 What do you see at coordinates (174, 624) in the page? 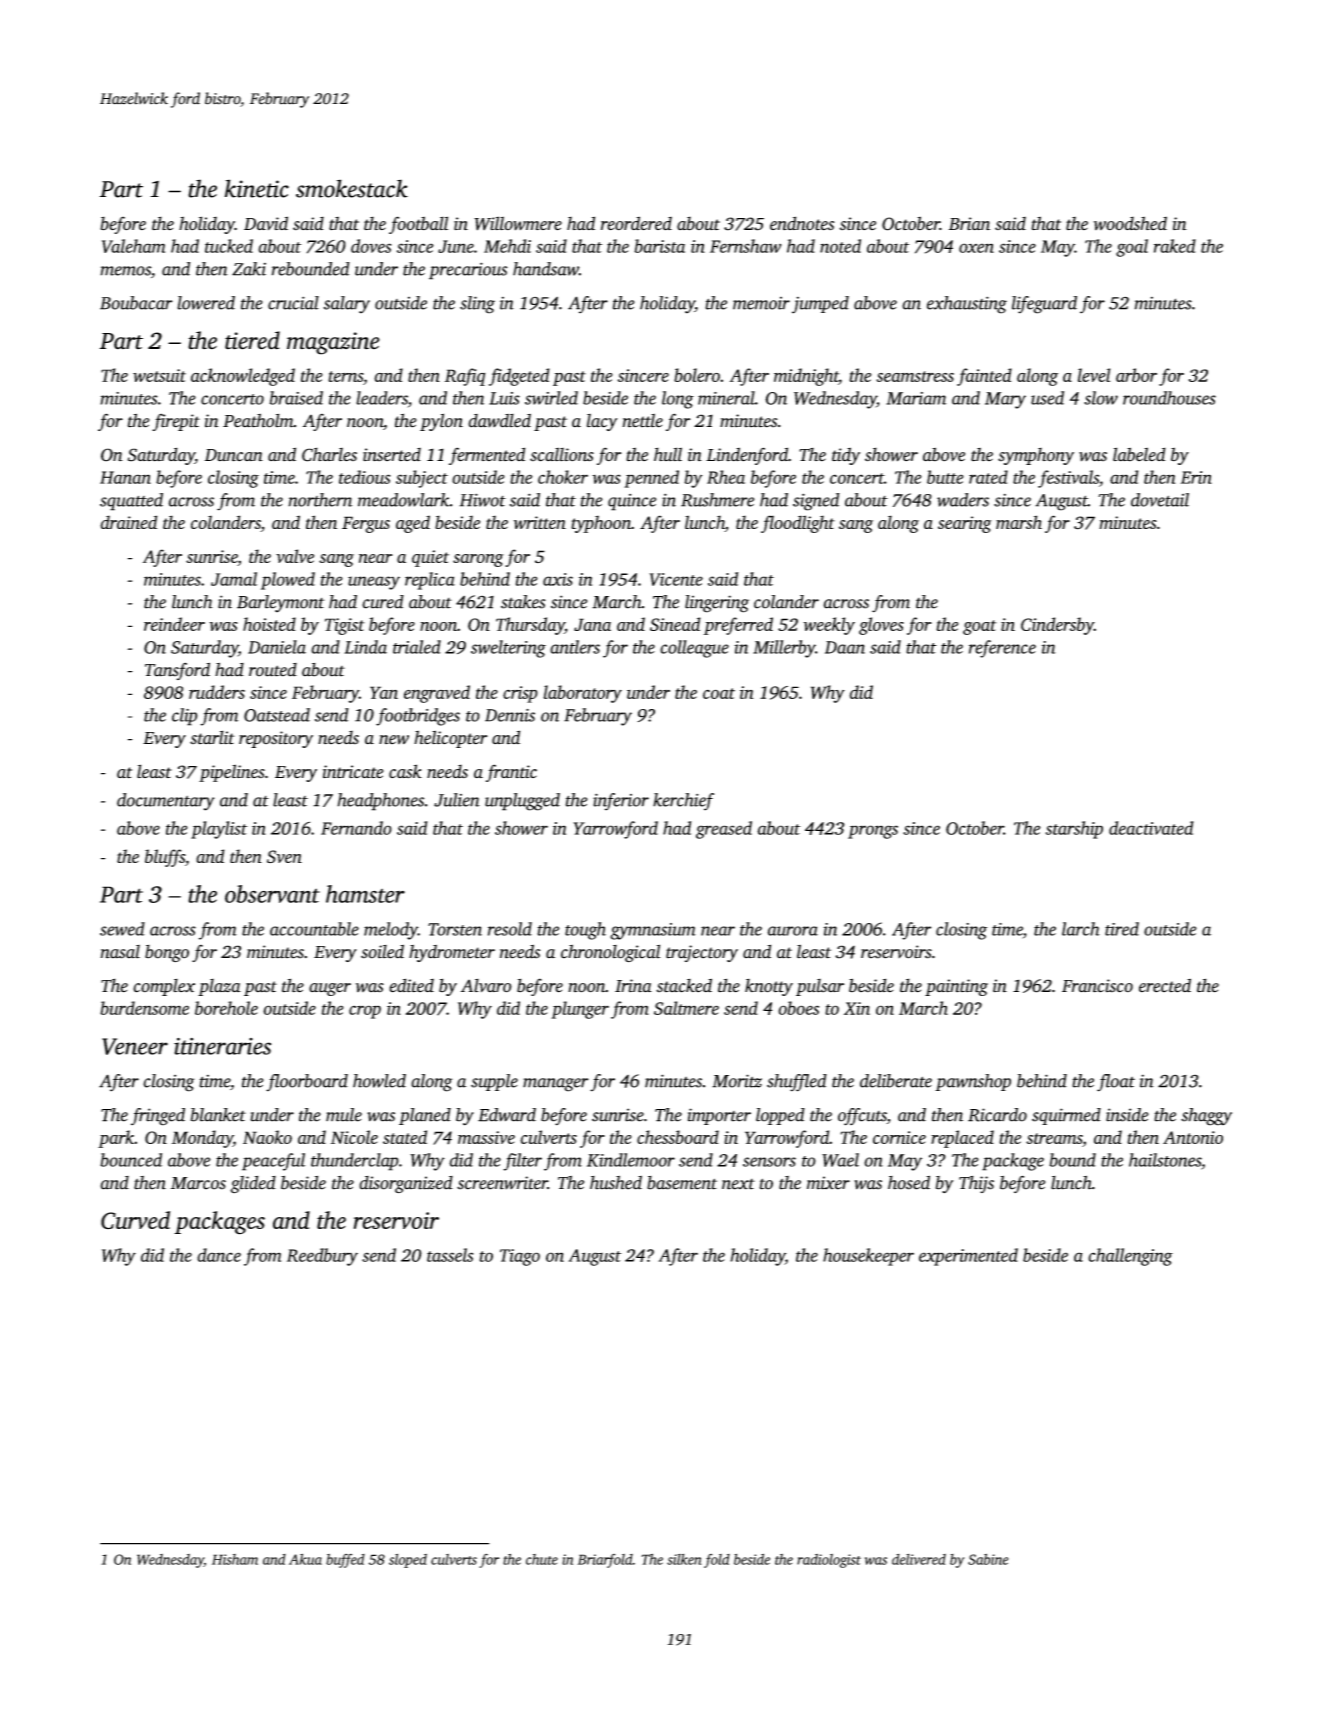
I see `reindeer` at bounding box center [174, 624].
